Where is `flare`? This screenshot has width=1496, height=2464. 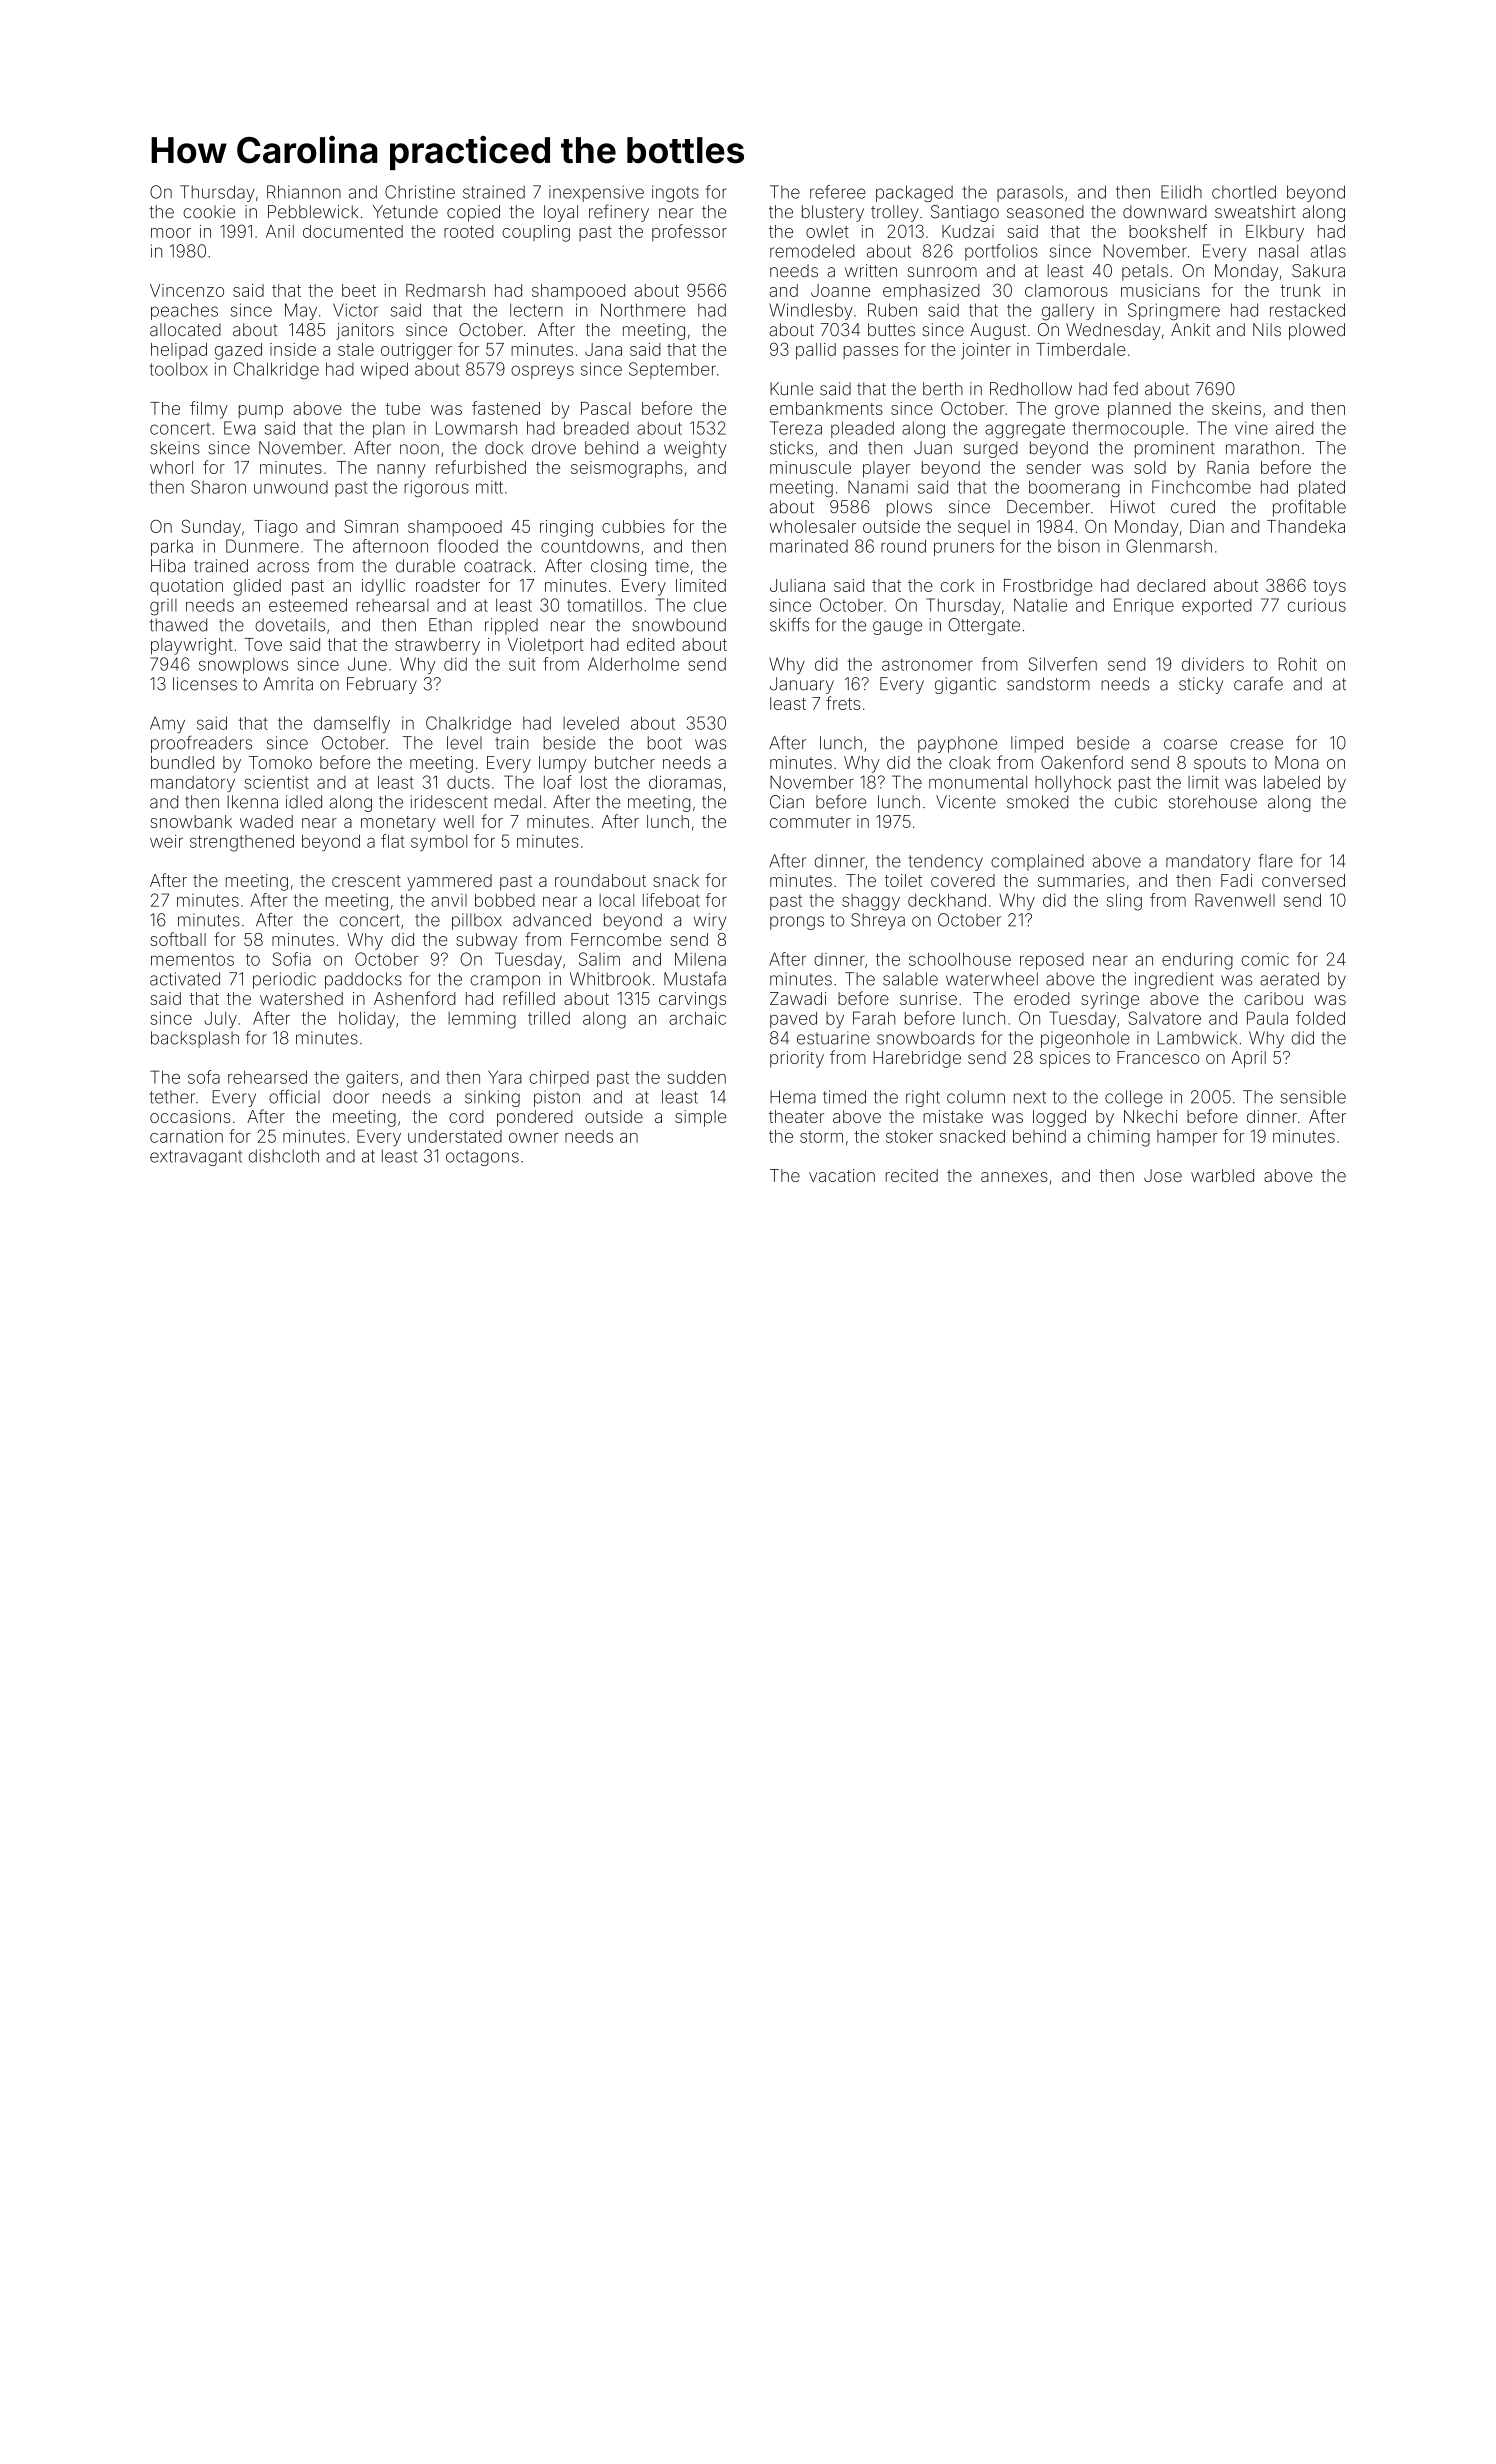
flare is located at coordinates (1276, 861).
